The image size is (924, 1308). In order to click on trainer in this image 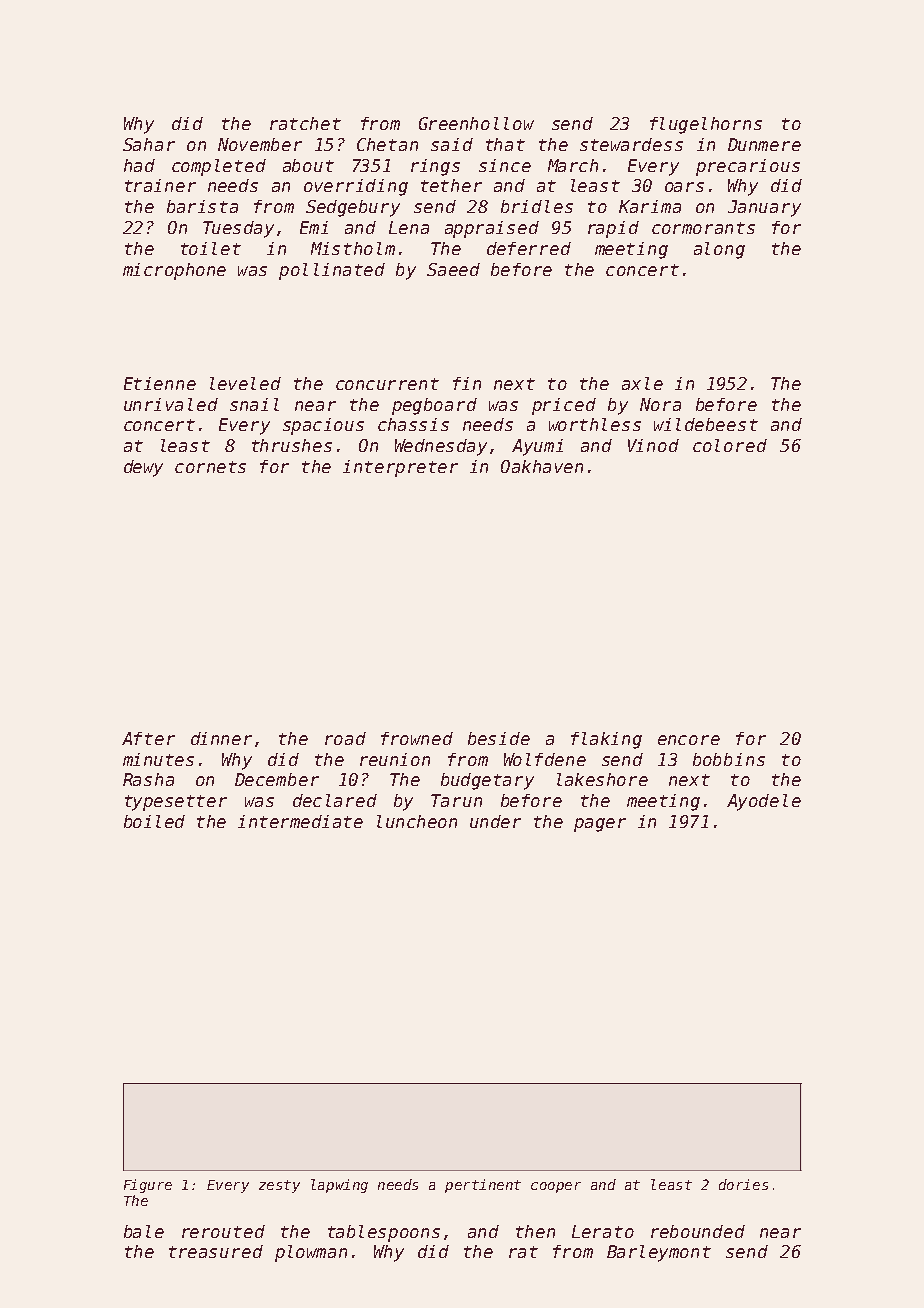, I will do `click(160, 185)`.
